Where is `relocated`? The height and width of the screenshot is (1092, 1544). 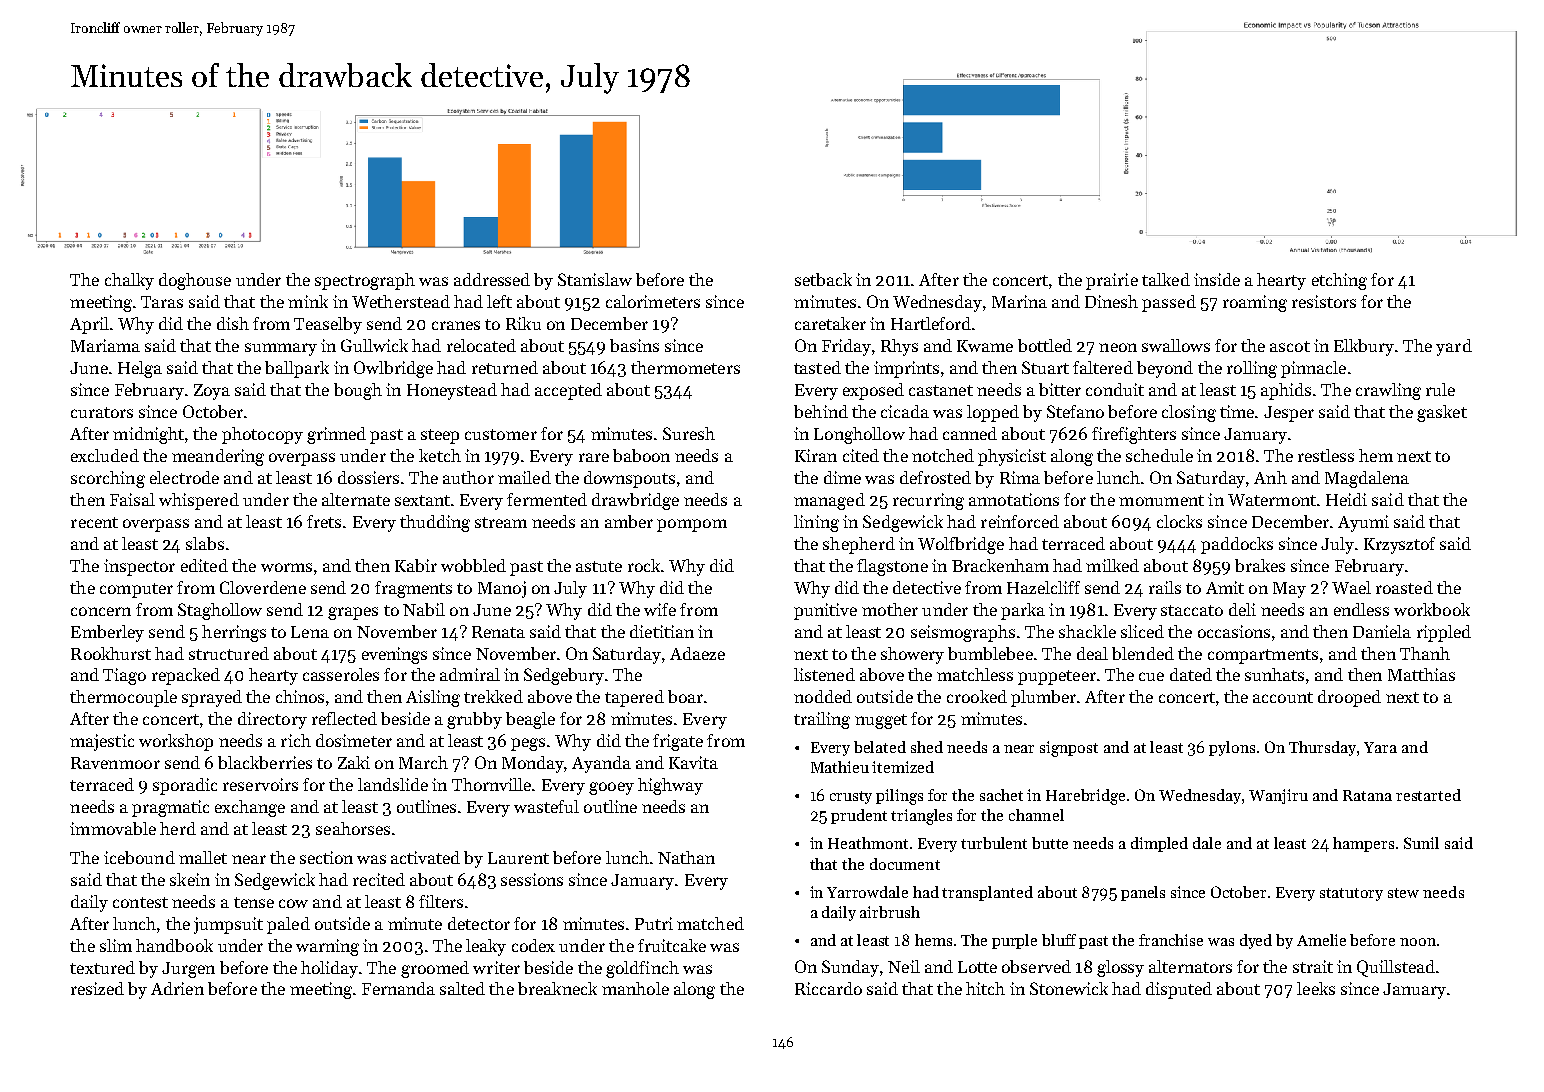
relocated is located at coordinates (481, 345).
